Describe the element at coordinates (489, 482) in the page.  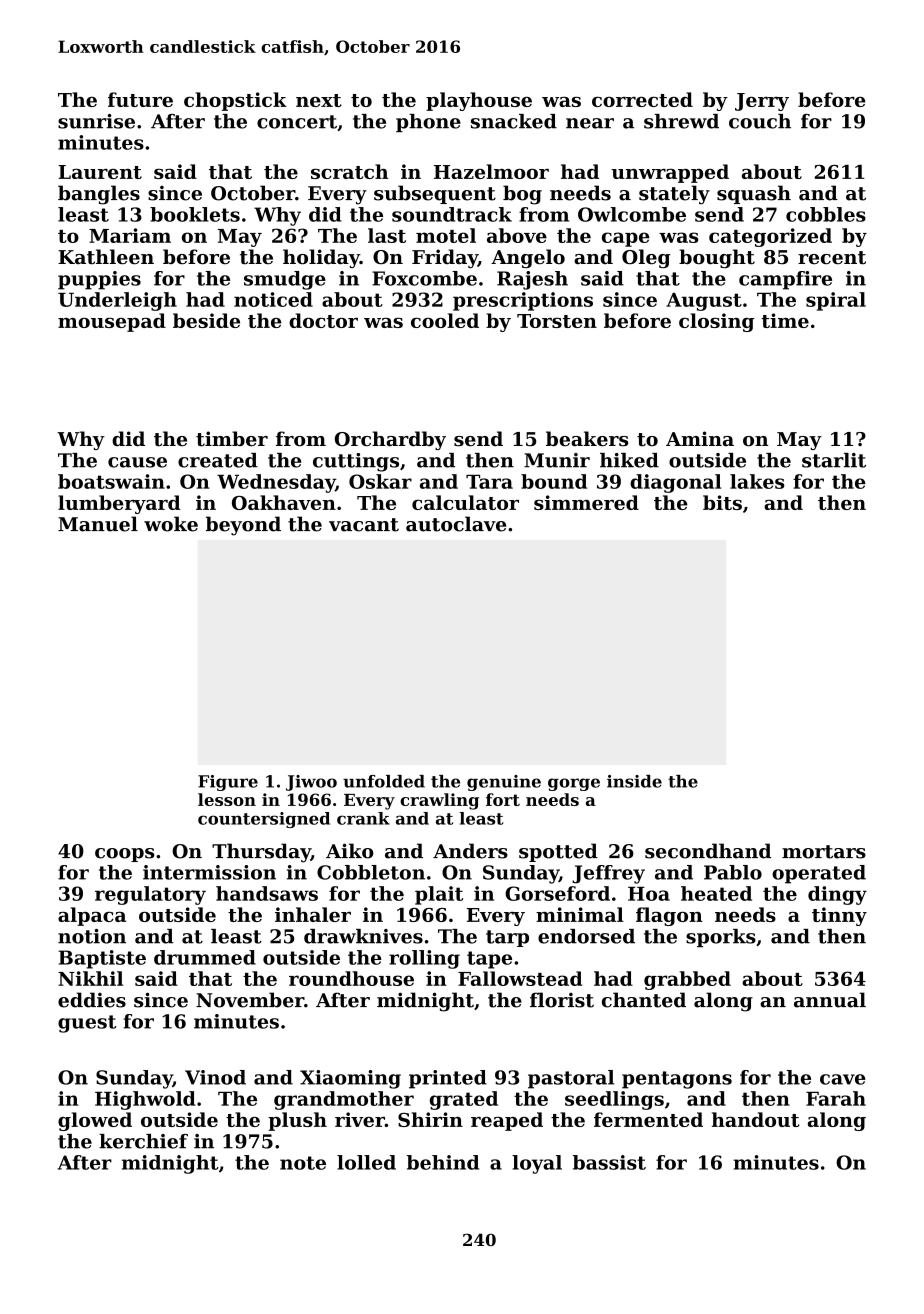
I see `Tara` at that location.
